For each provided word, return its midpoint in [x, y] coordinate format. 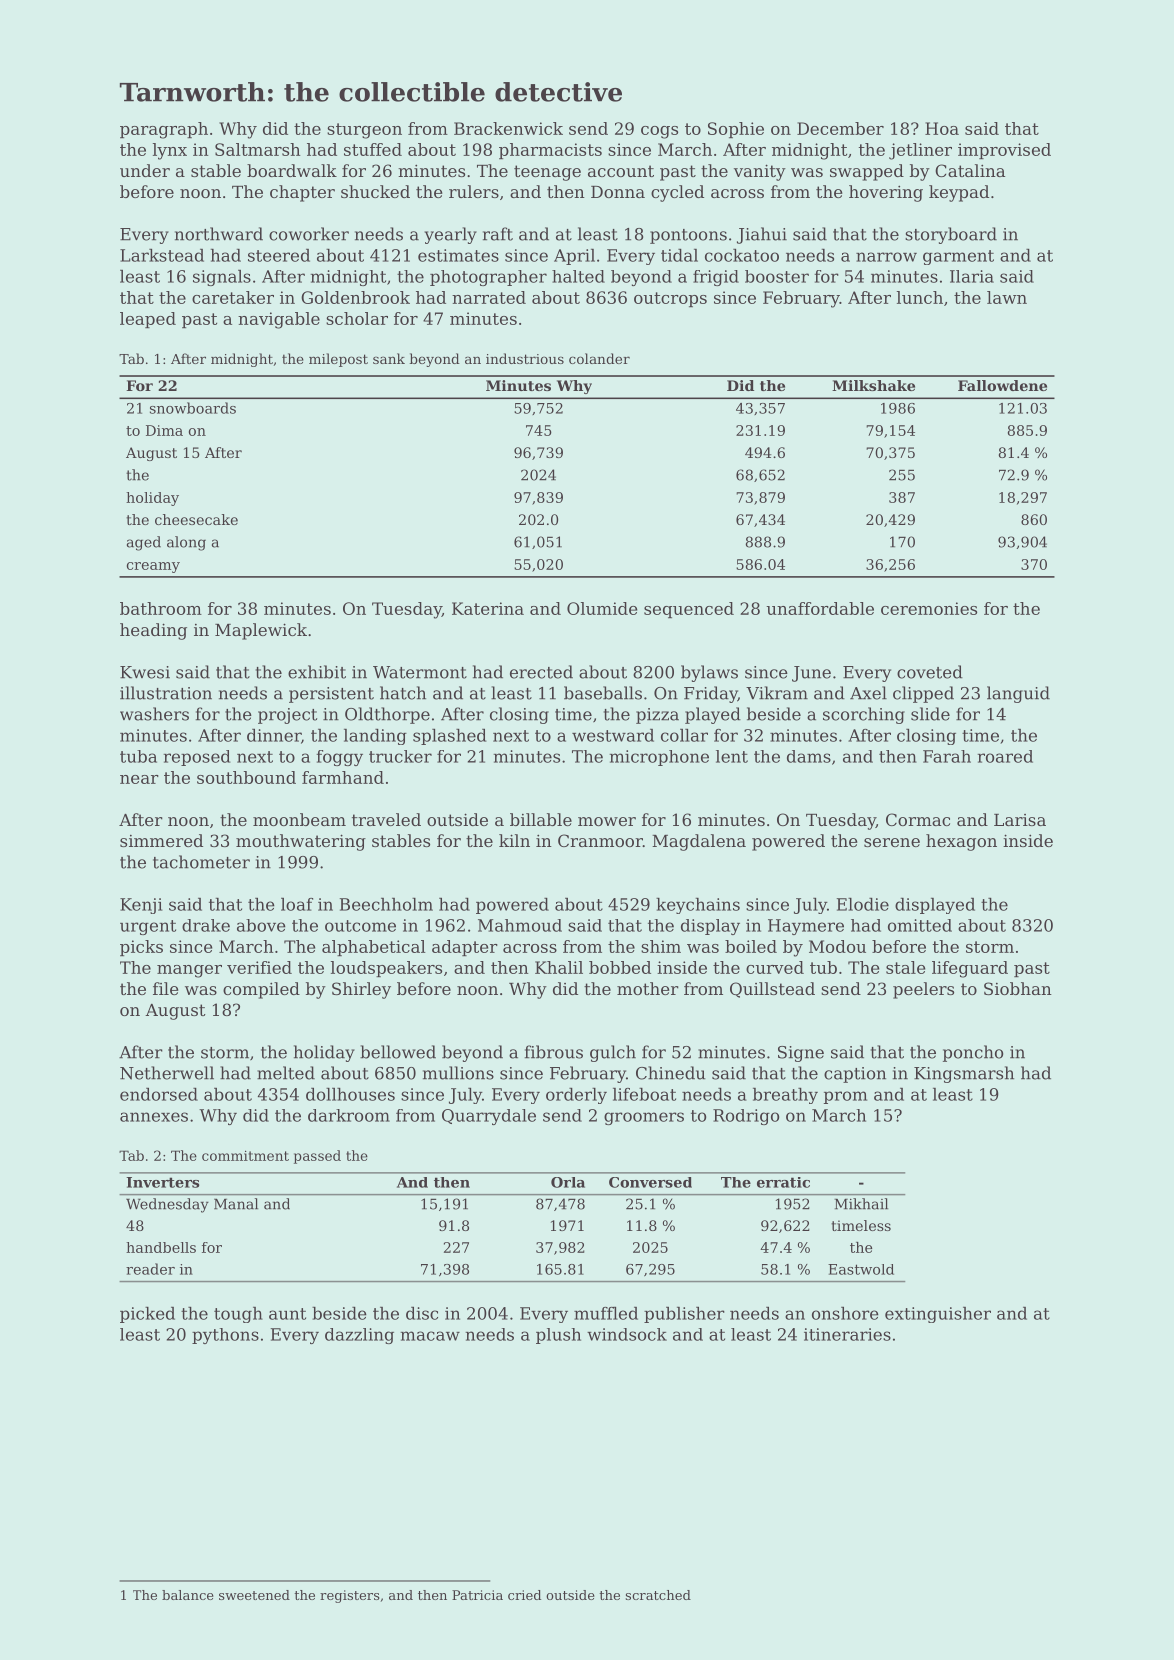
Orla [568, 1182]
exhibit [317, 672]
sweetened [254, 1595]
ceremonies [929, 608]
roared [1005, 756]
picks [141, 948]
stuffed [373, 149]
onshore [845, 1313]
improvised [1004, 151]
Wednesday [167, 1205]
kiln [514, 840]
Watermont [420, 672]
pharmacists [550, 151]
